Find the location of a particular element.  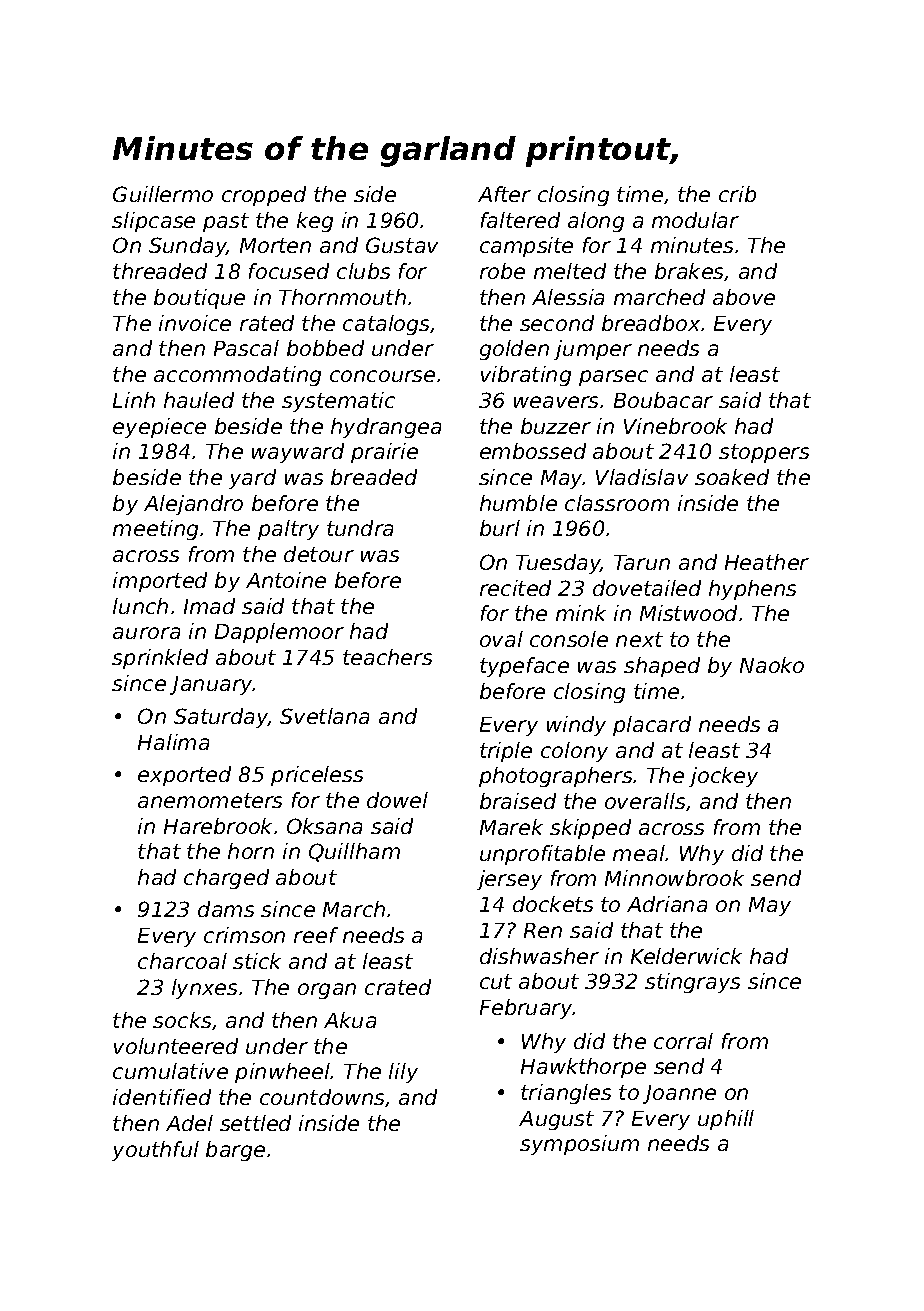

dovetailed is located at coordinates (647, 588).
